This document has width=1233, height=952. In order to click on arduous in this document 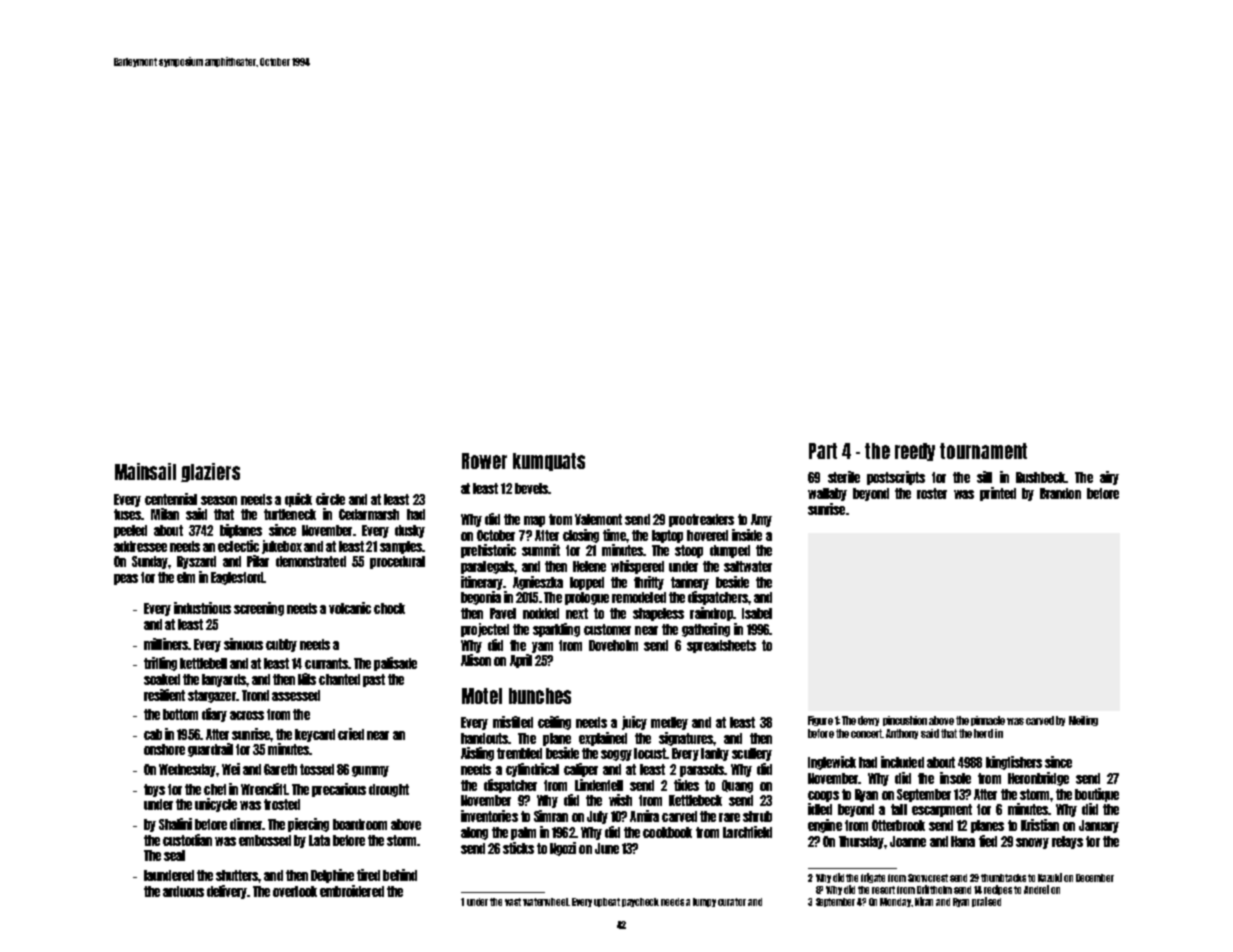, I will do `click(183, 891)`.
